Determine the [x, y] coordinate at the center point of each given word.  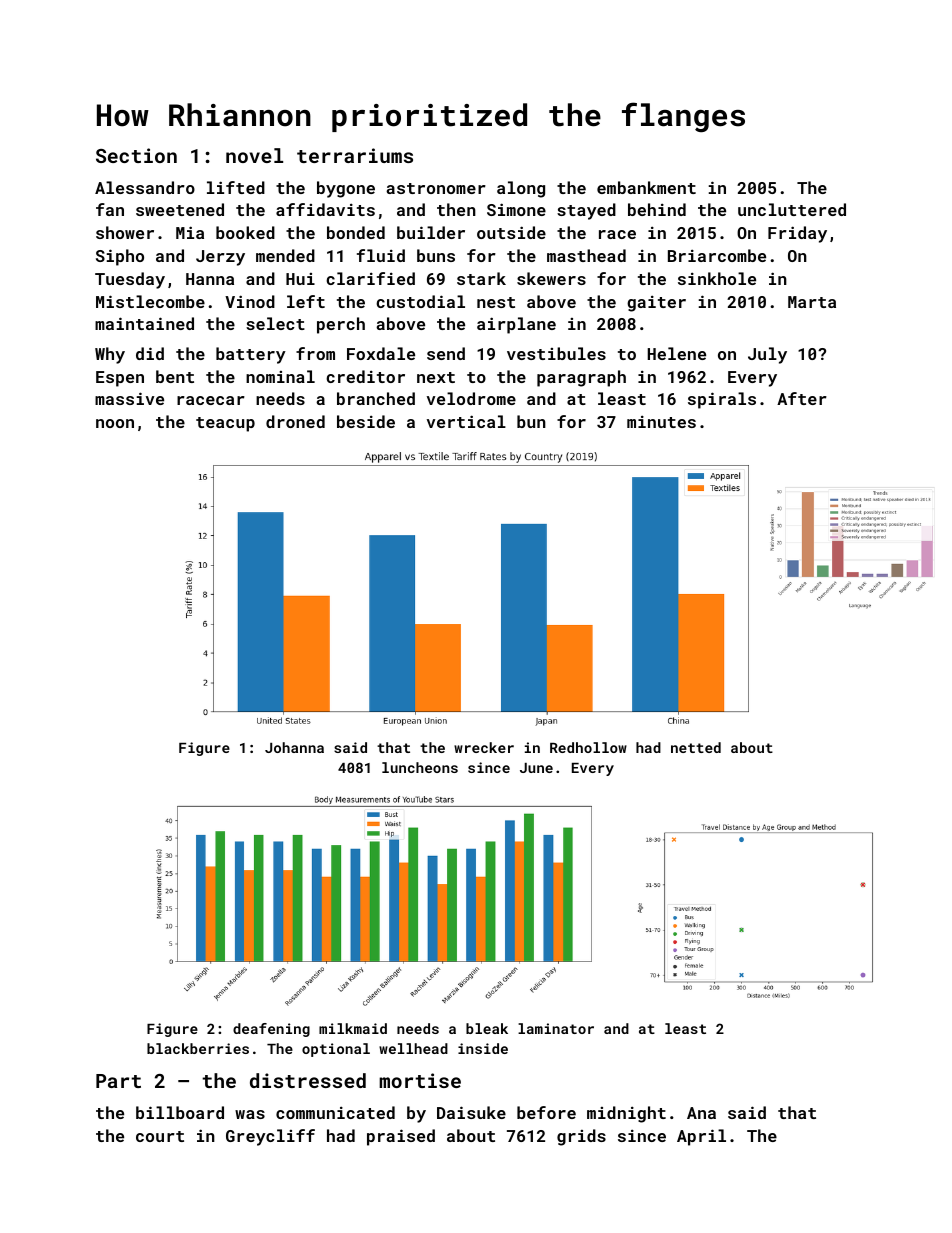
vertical [466, 421]
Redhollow [588, 747]
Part [118, 1081]
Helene [677, 353]
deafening [271, 1030]
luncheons [420, 767]
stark [481, 278]
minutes [661, 421]
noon [115, 423]
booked [245, 232]
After [802, 398]
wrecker [484, 747]
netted [696, 747]
